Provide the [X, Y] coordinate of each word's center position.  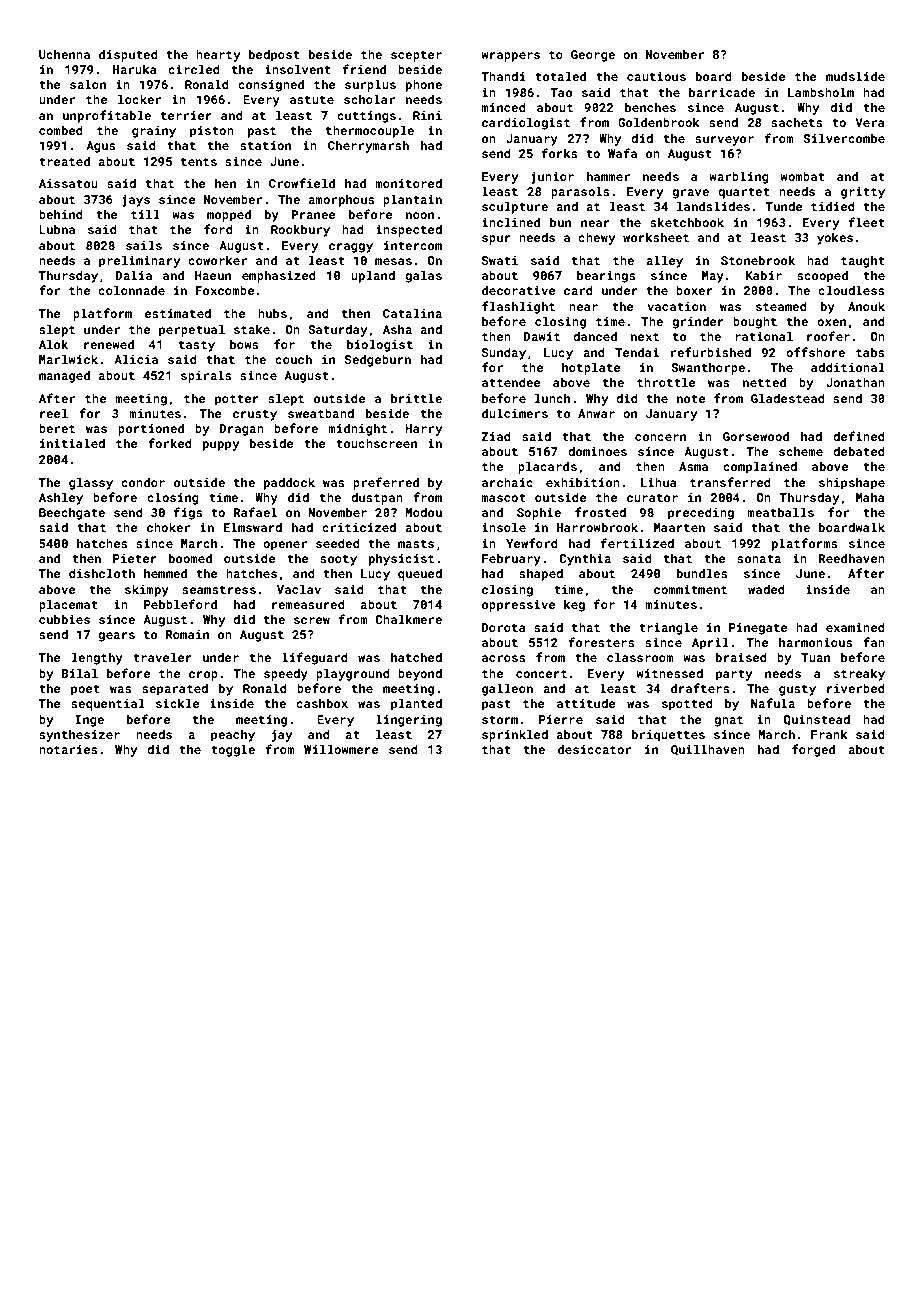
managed [64, 376]
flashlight [518, 307]
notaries [68, 749]
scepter [416, 56]
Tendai [637, 352]
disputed [128, 55]
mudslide [855, 76]
